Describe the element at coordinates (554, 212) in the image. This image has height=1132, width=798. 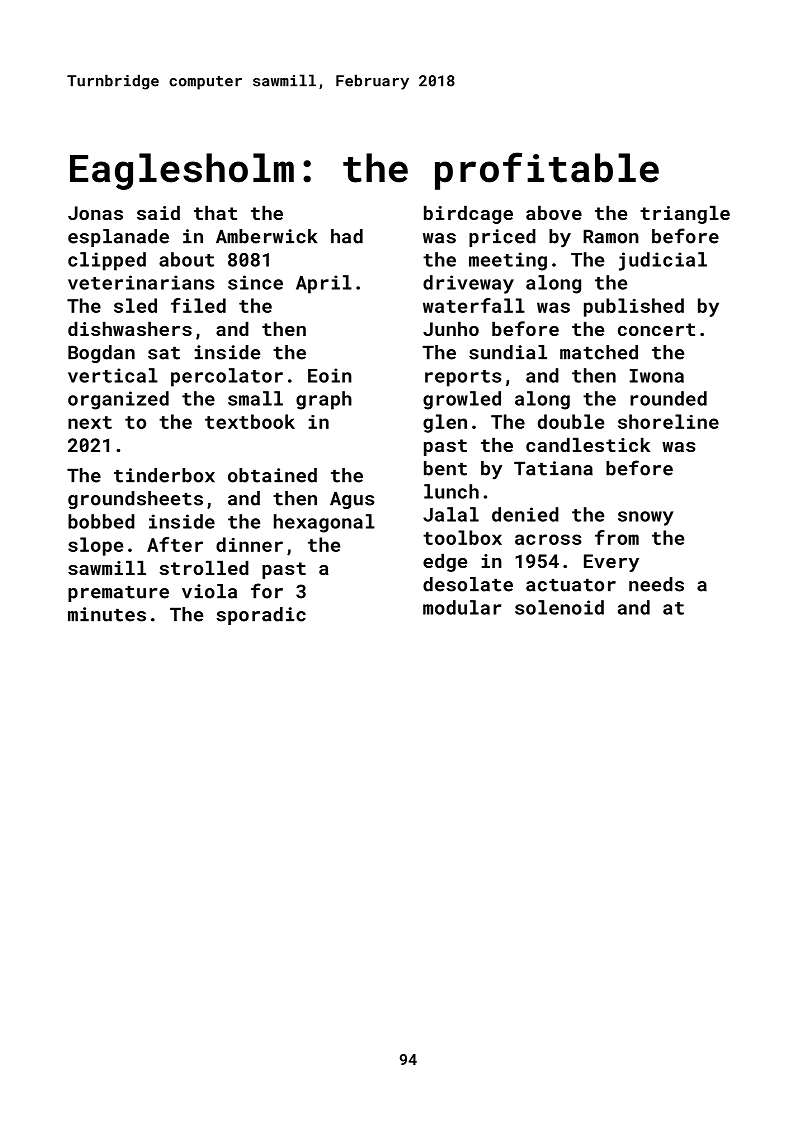
I see `above` at that location.
